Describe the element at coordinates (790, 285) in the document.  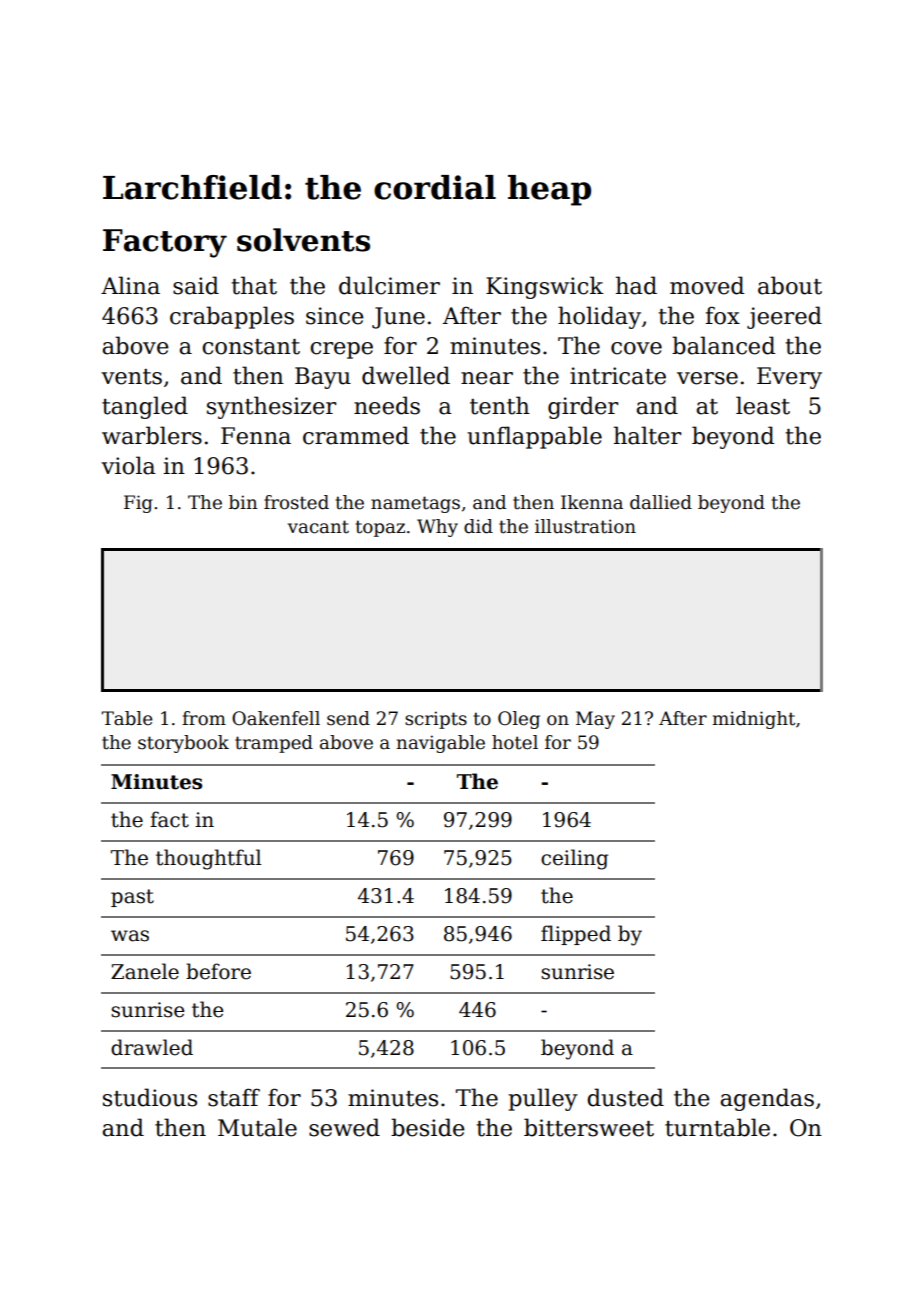
I see `about` at that location.
